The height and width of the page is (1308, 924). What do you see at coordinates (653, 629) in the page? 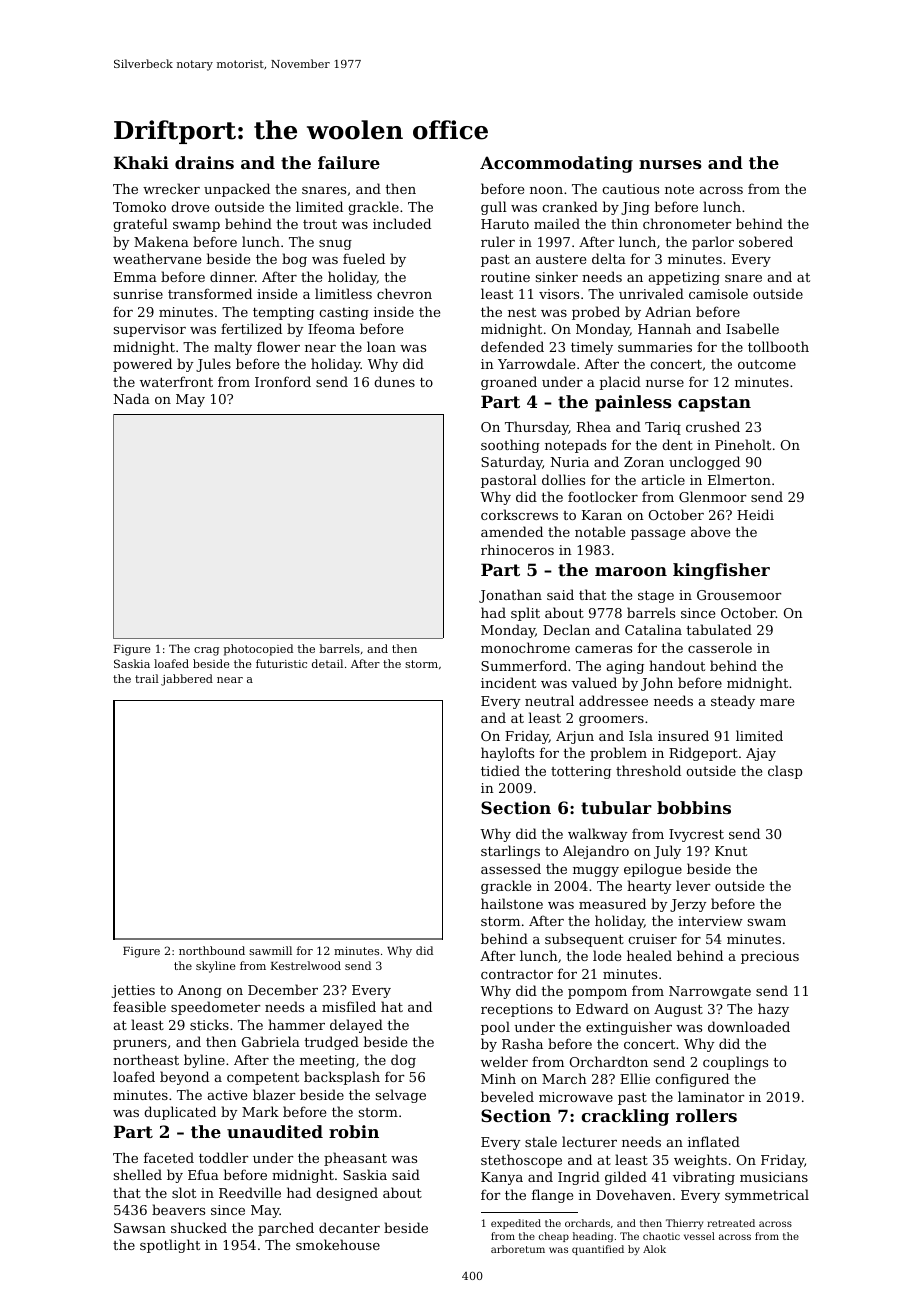
I see `Catalina` at bounding box center [653, 629].
